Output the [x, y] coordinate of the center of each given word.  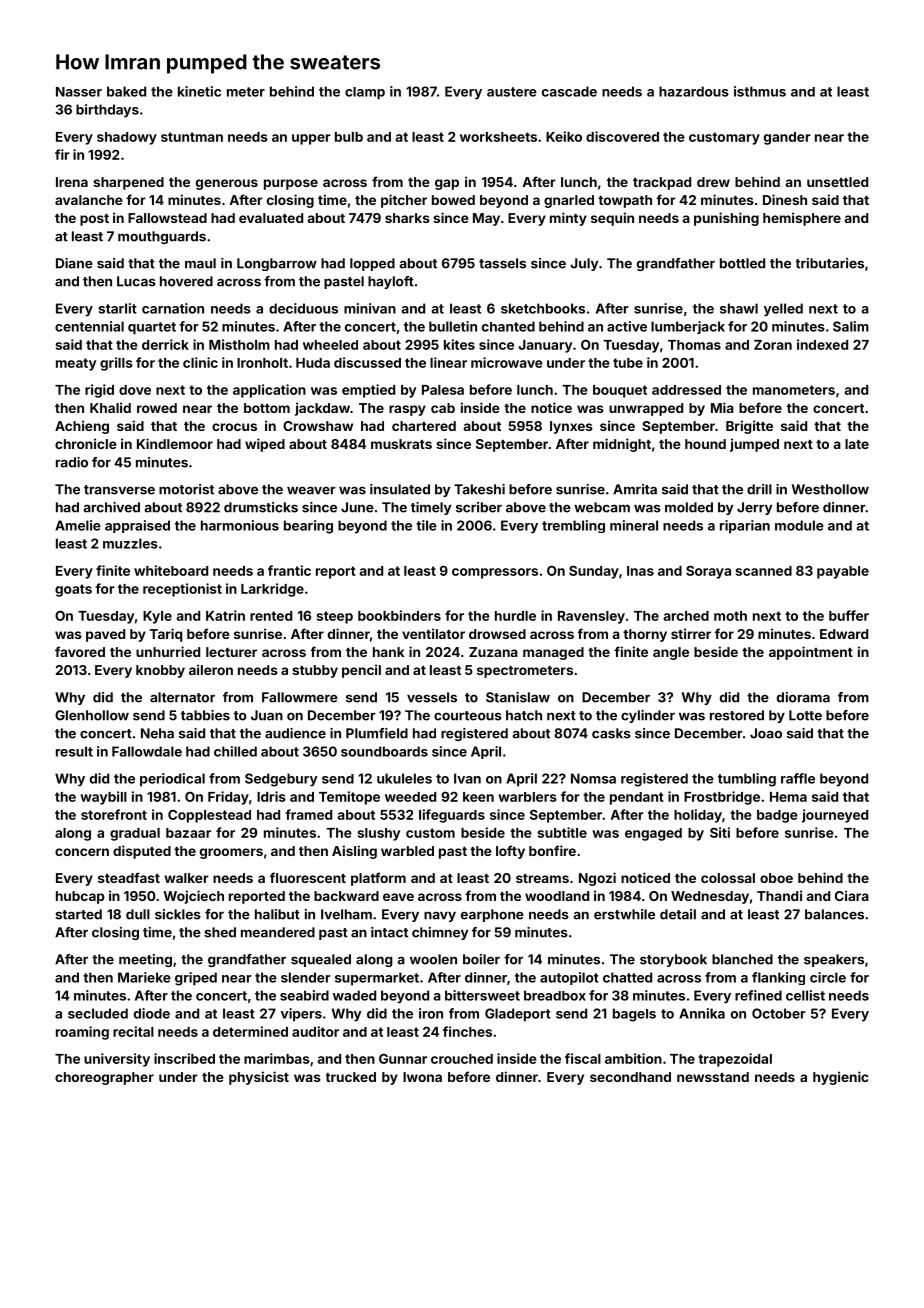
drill [759, 489]
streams [542, 878]
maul [200, 263]
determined [250, 1031]
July [584, 264]
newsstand [713, 1077]
